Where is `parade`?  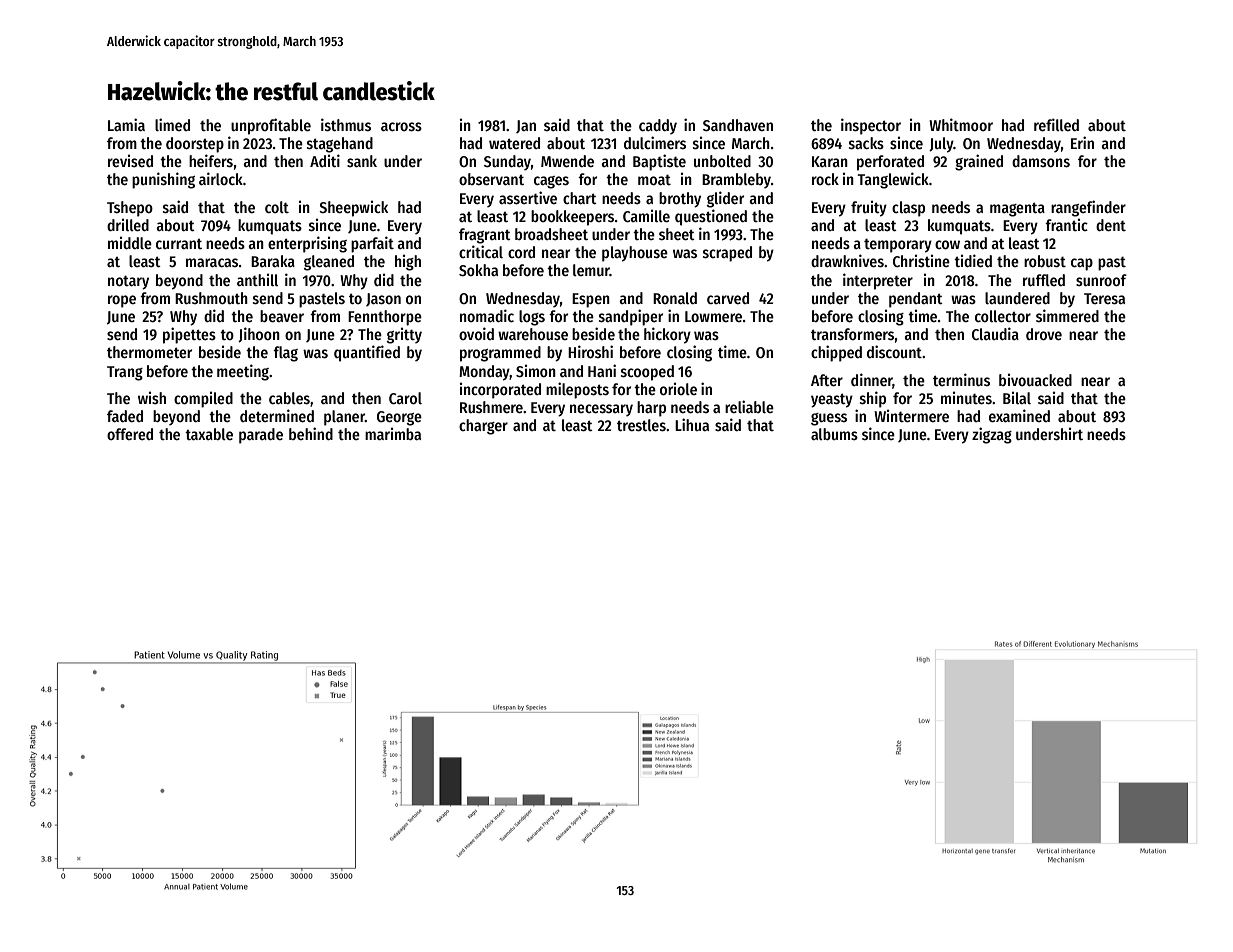 parade is located at coordinates (261, 436).
